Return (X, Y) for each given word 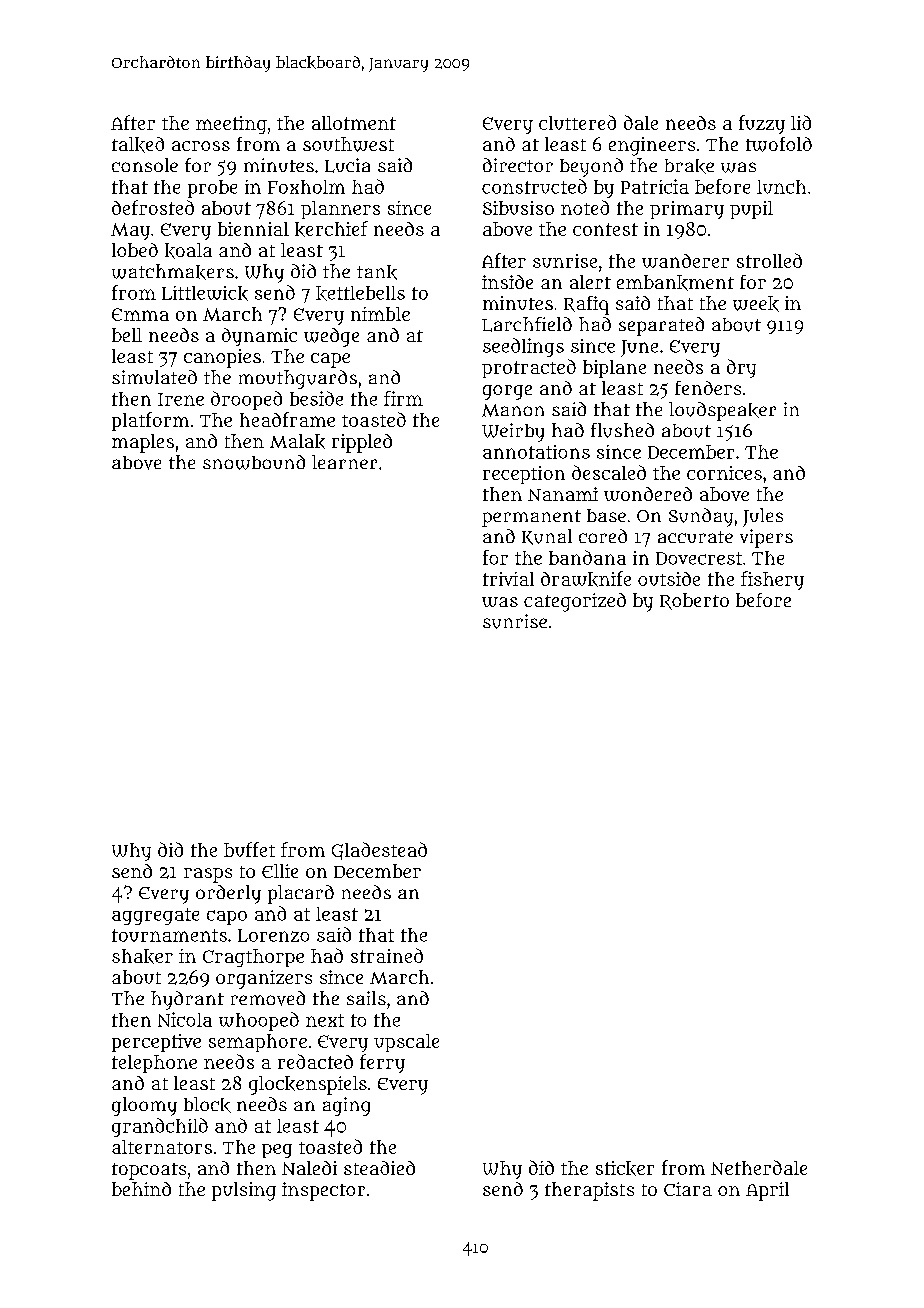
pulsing (244, 1191)
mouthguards (298, 379)
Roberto (694, 601)
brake (689, 166)
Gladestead (379, 851)
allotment (354, 123)
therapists (589, 1191)
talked (138, 145)
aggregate (155, 916)
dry (741, 368)
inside (507, 282)
